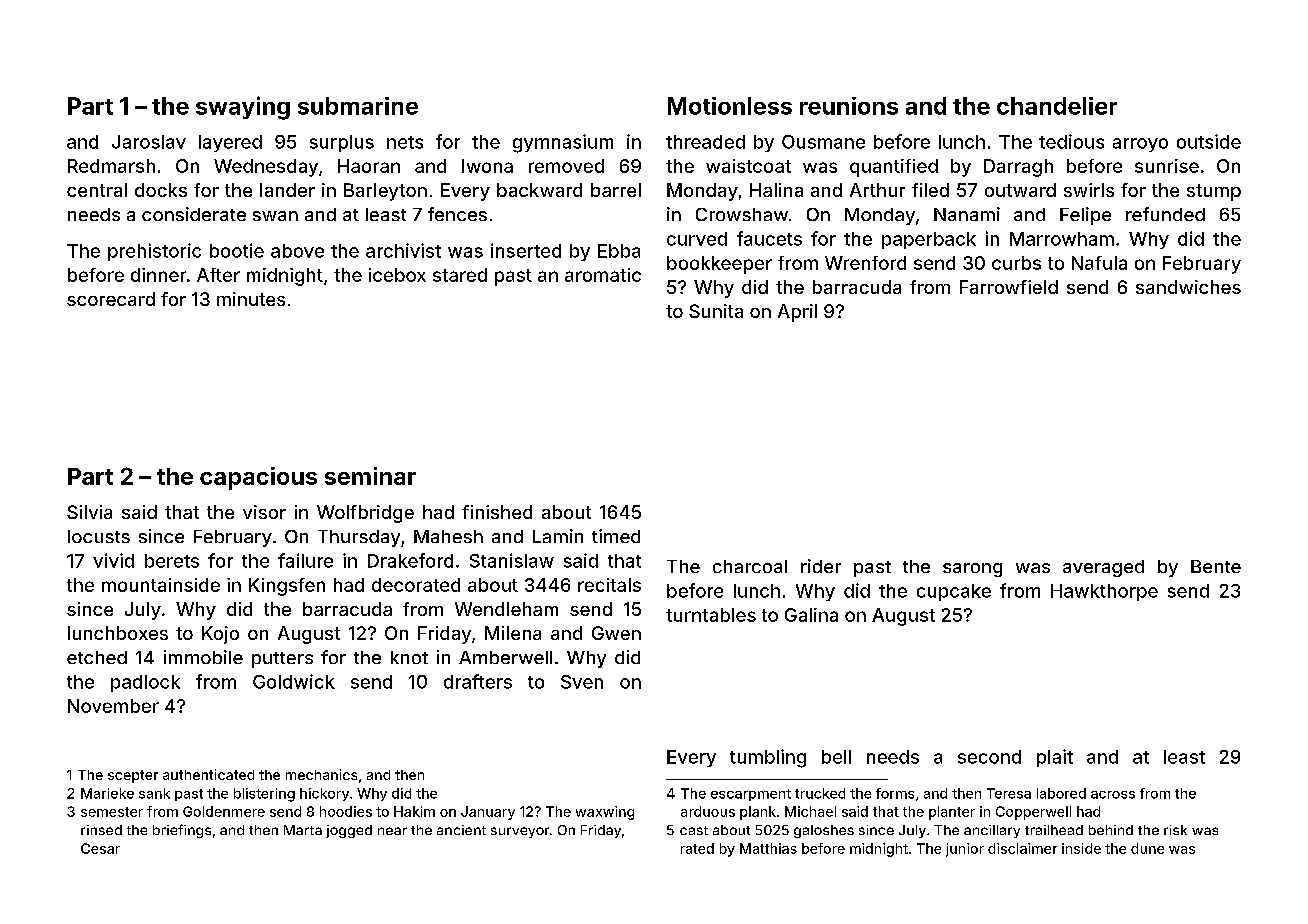  I want to click on chandelier, so click(1057, 106).
